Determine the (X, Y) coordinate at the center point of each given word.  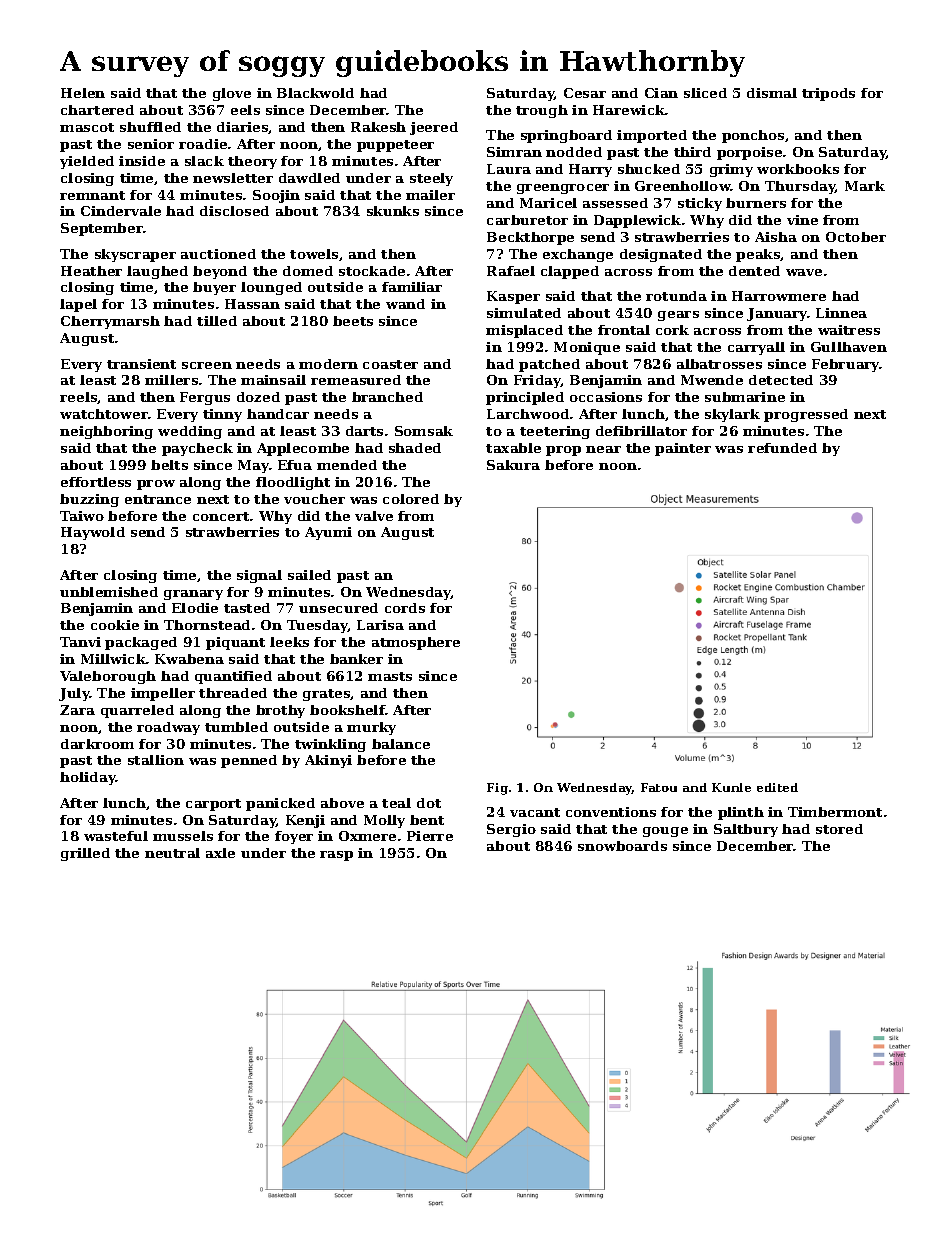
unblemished (109, 592)
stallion (156, 760)
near (603, 449)
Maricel (548, 203)
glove (232, 94)
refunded (782, 448)
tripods (828, 94)
